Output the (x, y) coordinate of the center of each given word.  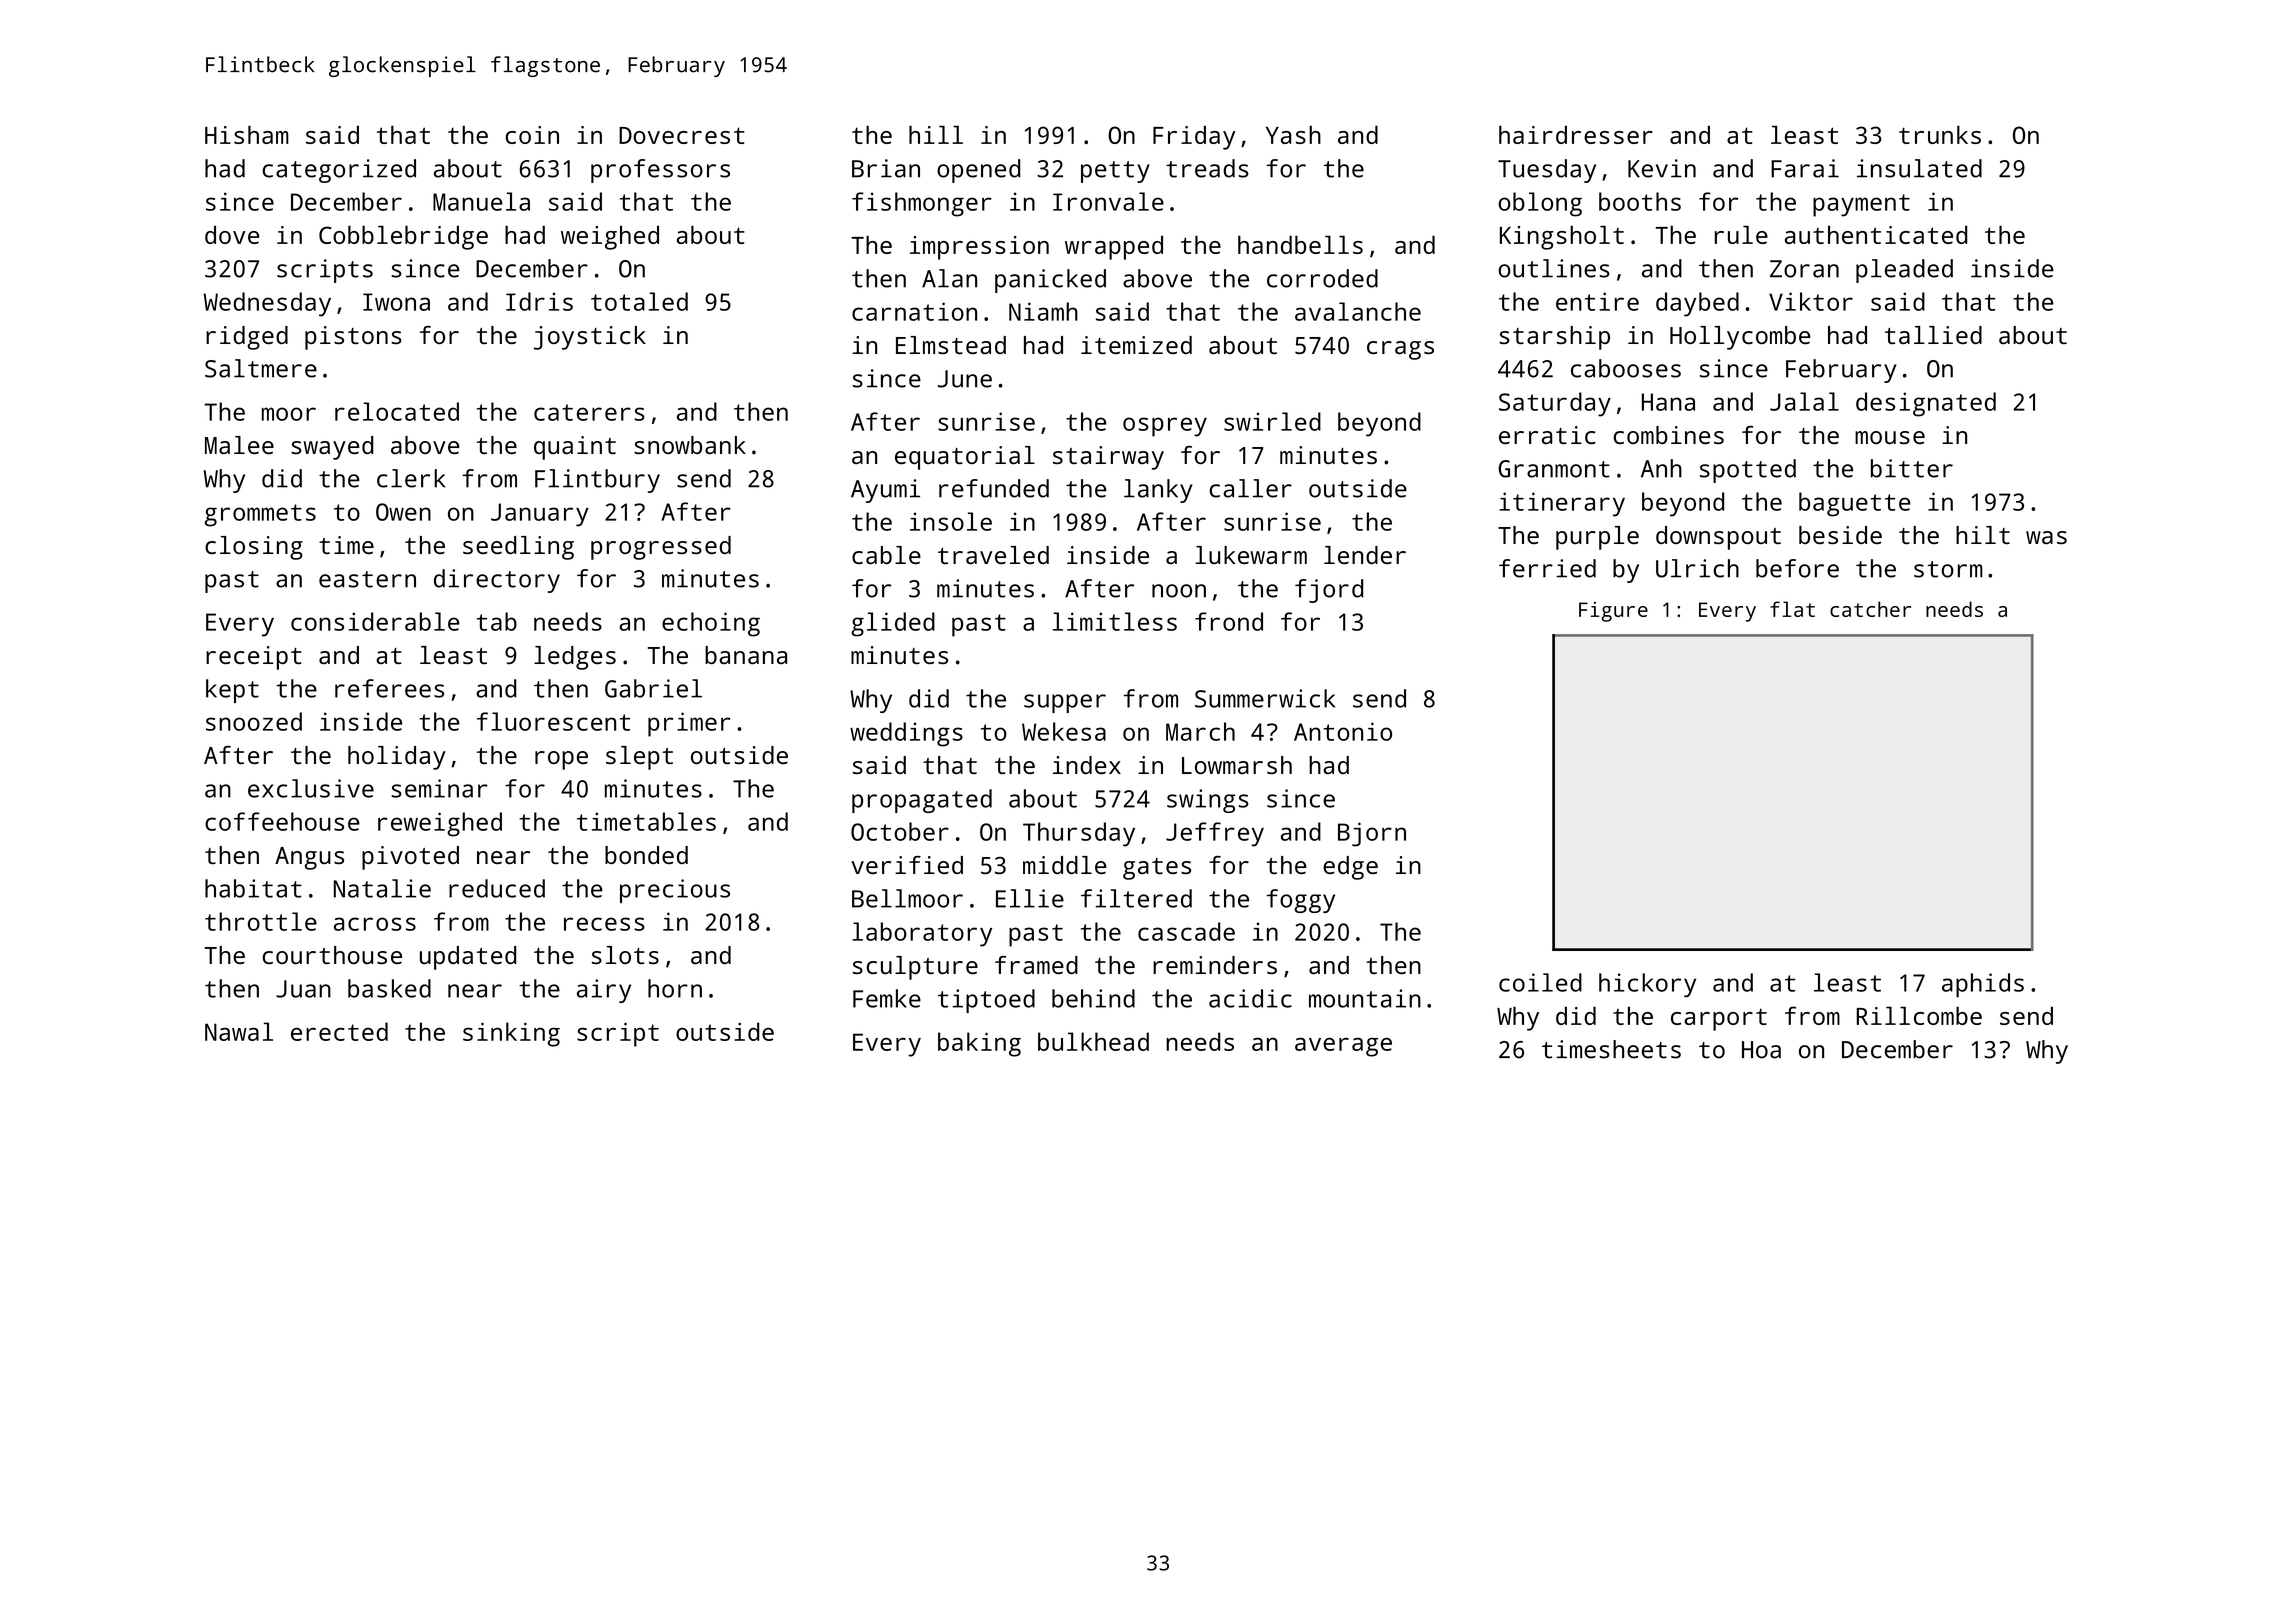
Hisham (247, 134)
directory (497, 581)
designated (1926, 404)
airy (604, 991)
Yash (1293, 134)
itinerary (1562, 504)
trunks (1940, 134)
